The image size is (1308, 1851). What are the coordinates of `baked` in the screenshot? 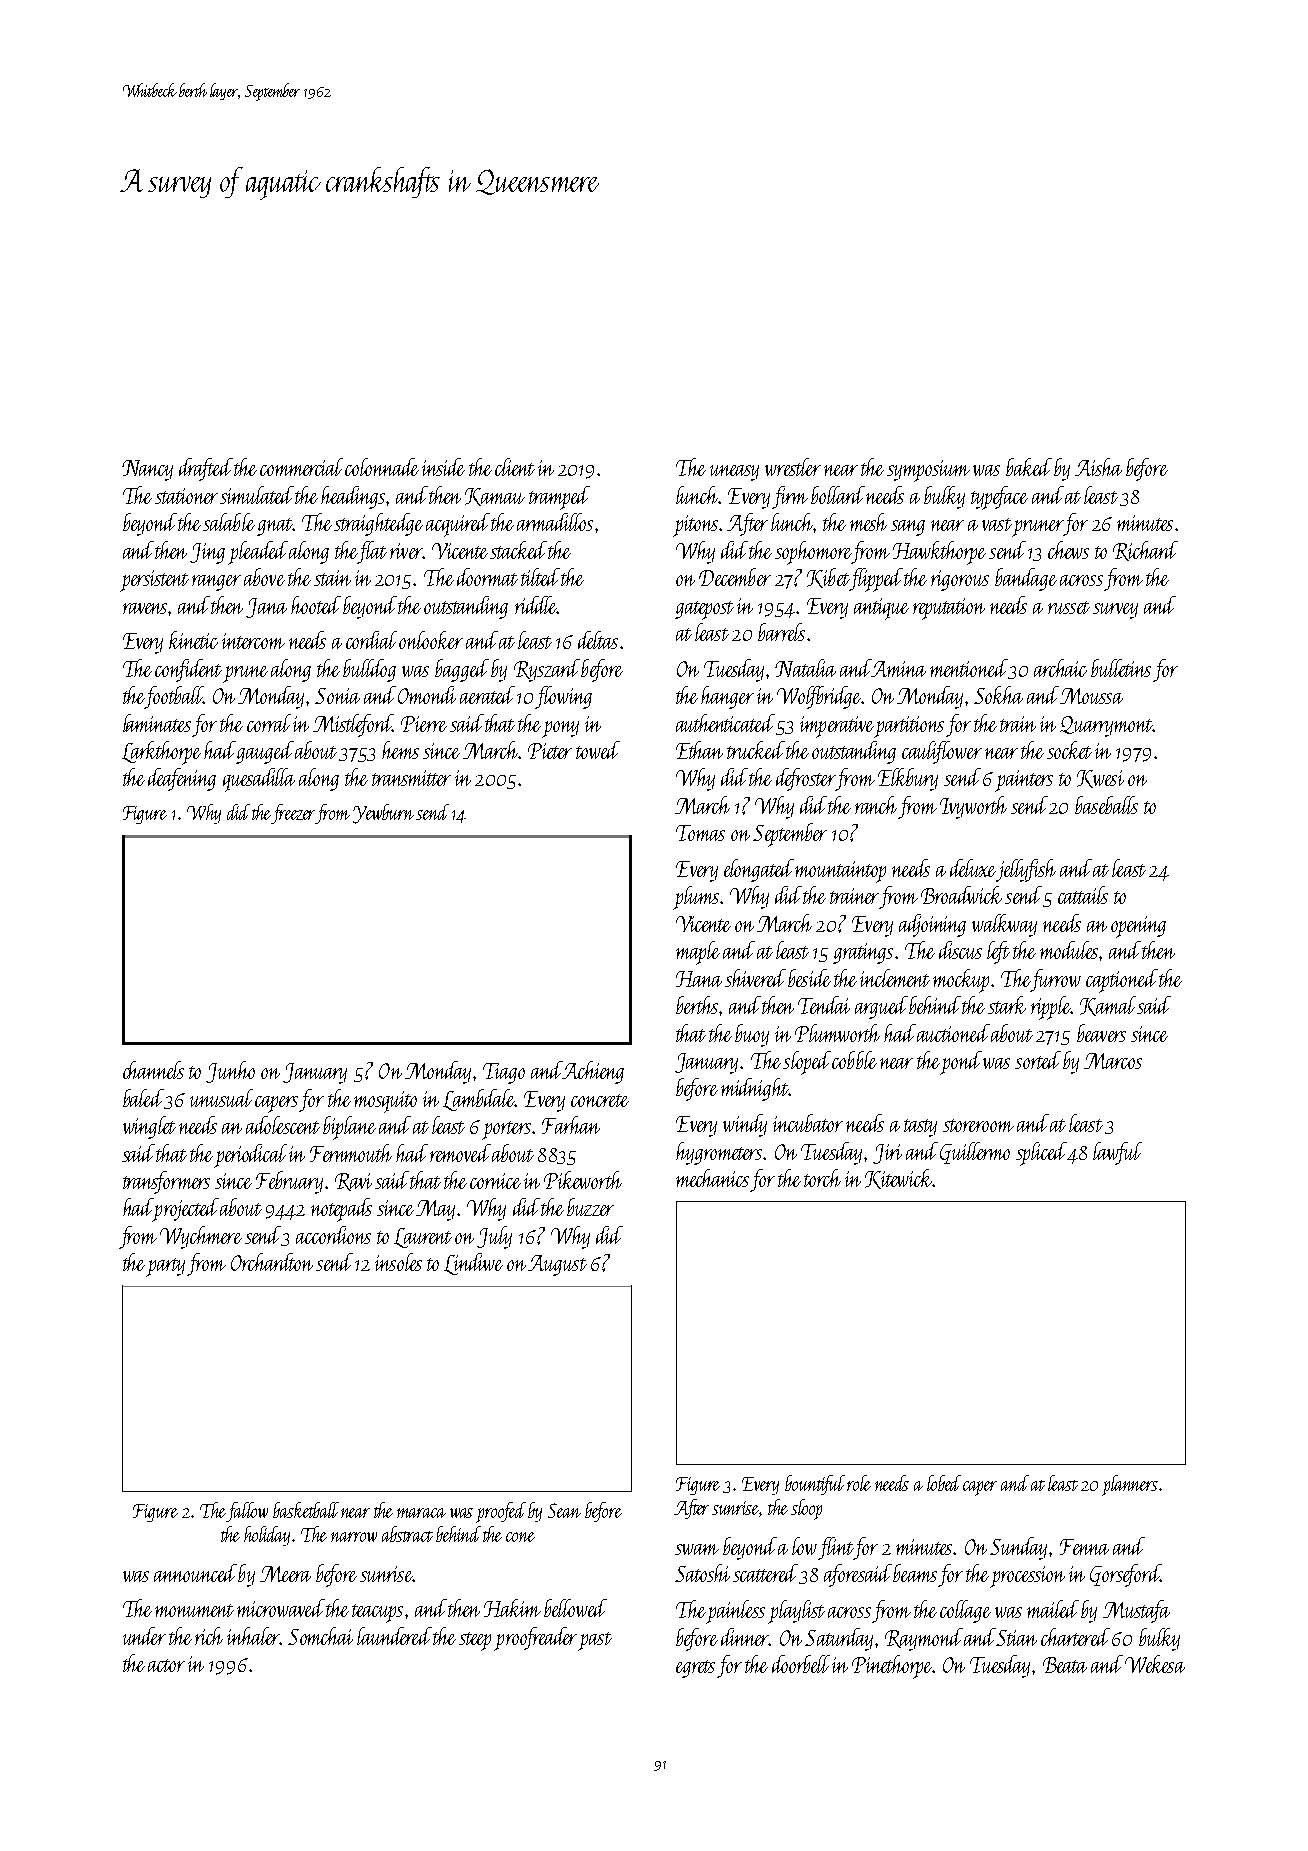 It's located at (1029, 467).
